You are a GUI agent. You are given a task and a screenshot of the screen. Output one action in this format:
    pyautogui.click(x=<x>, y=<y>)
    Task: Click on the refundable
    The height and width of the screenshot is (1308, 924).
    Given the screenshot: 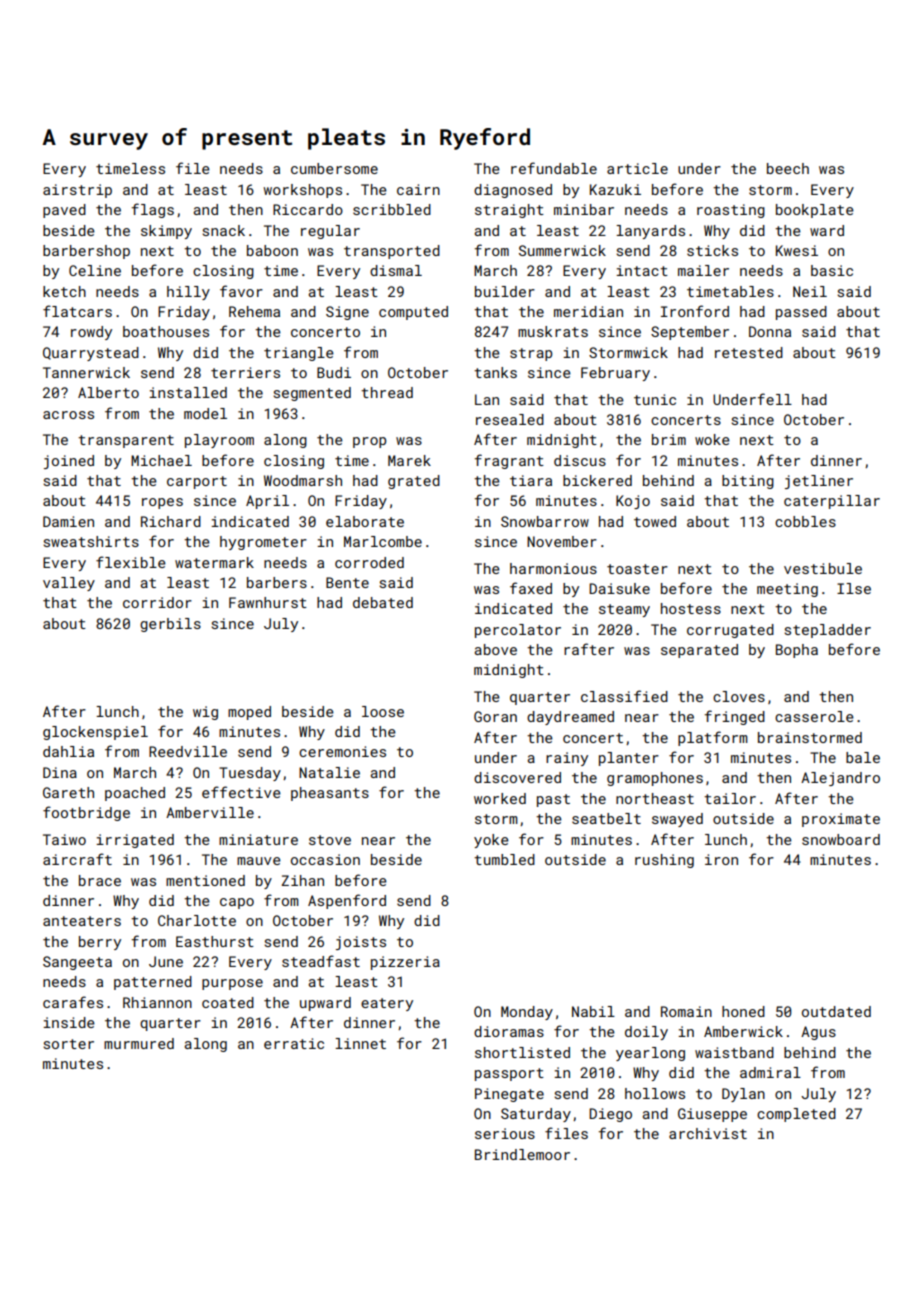 What is the action you would take?
    pyautogui.click(x=554, y=168)
